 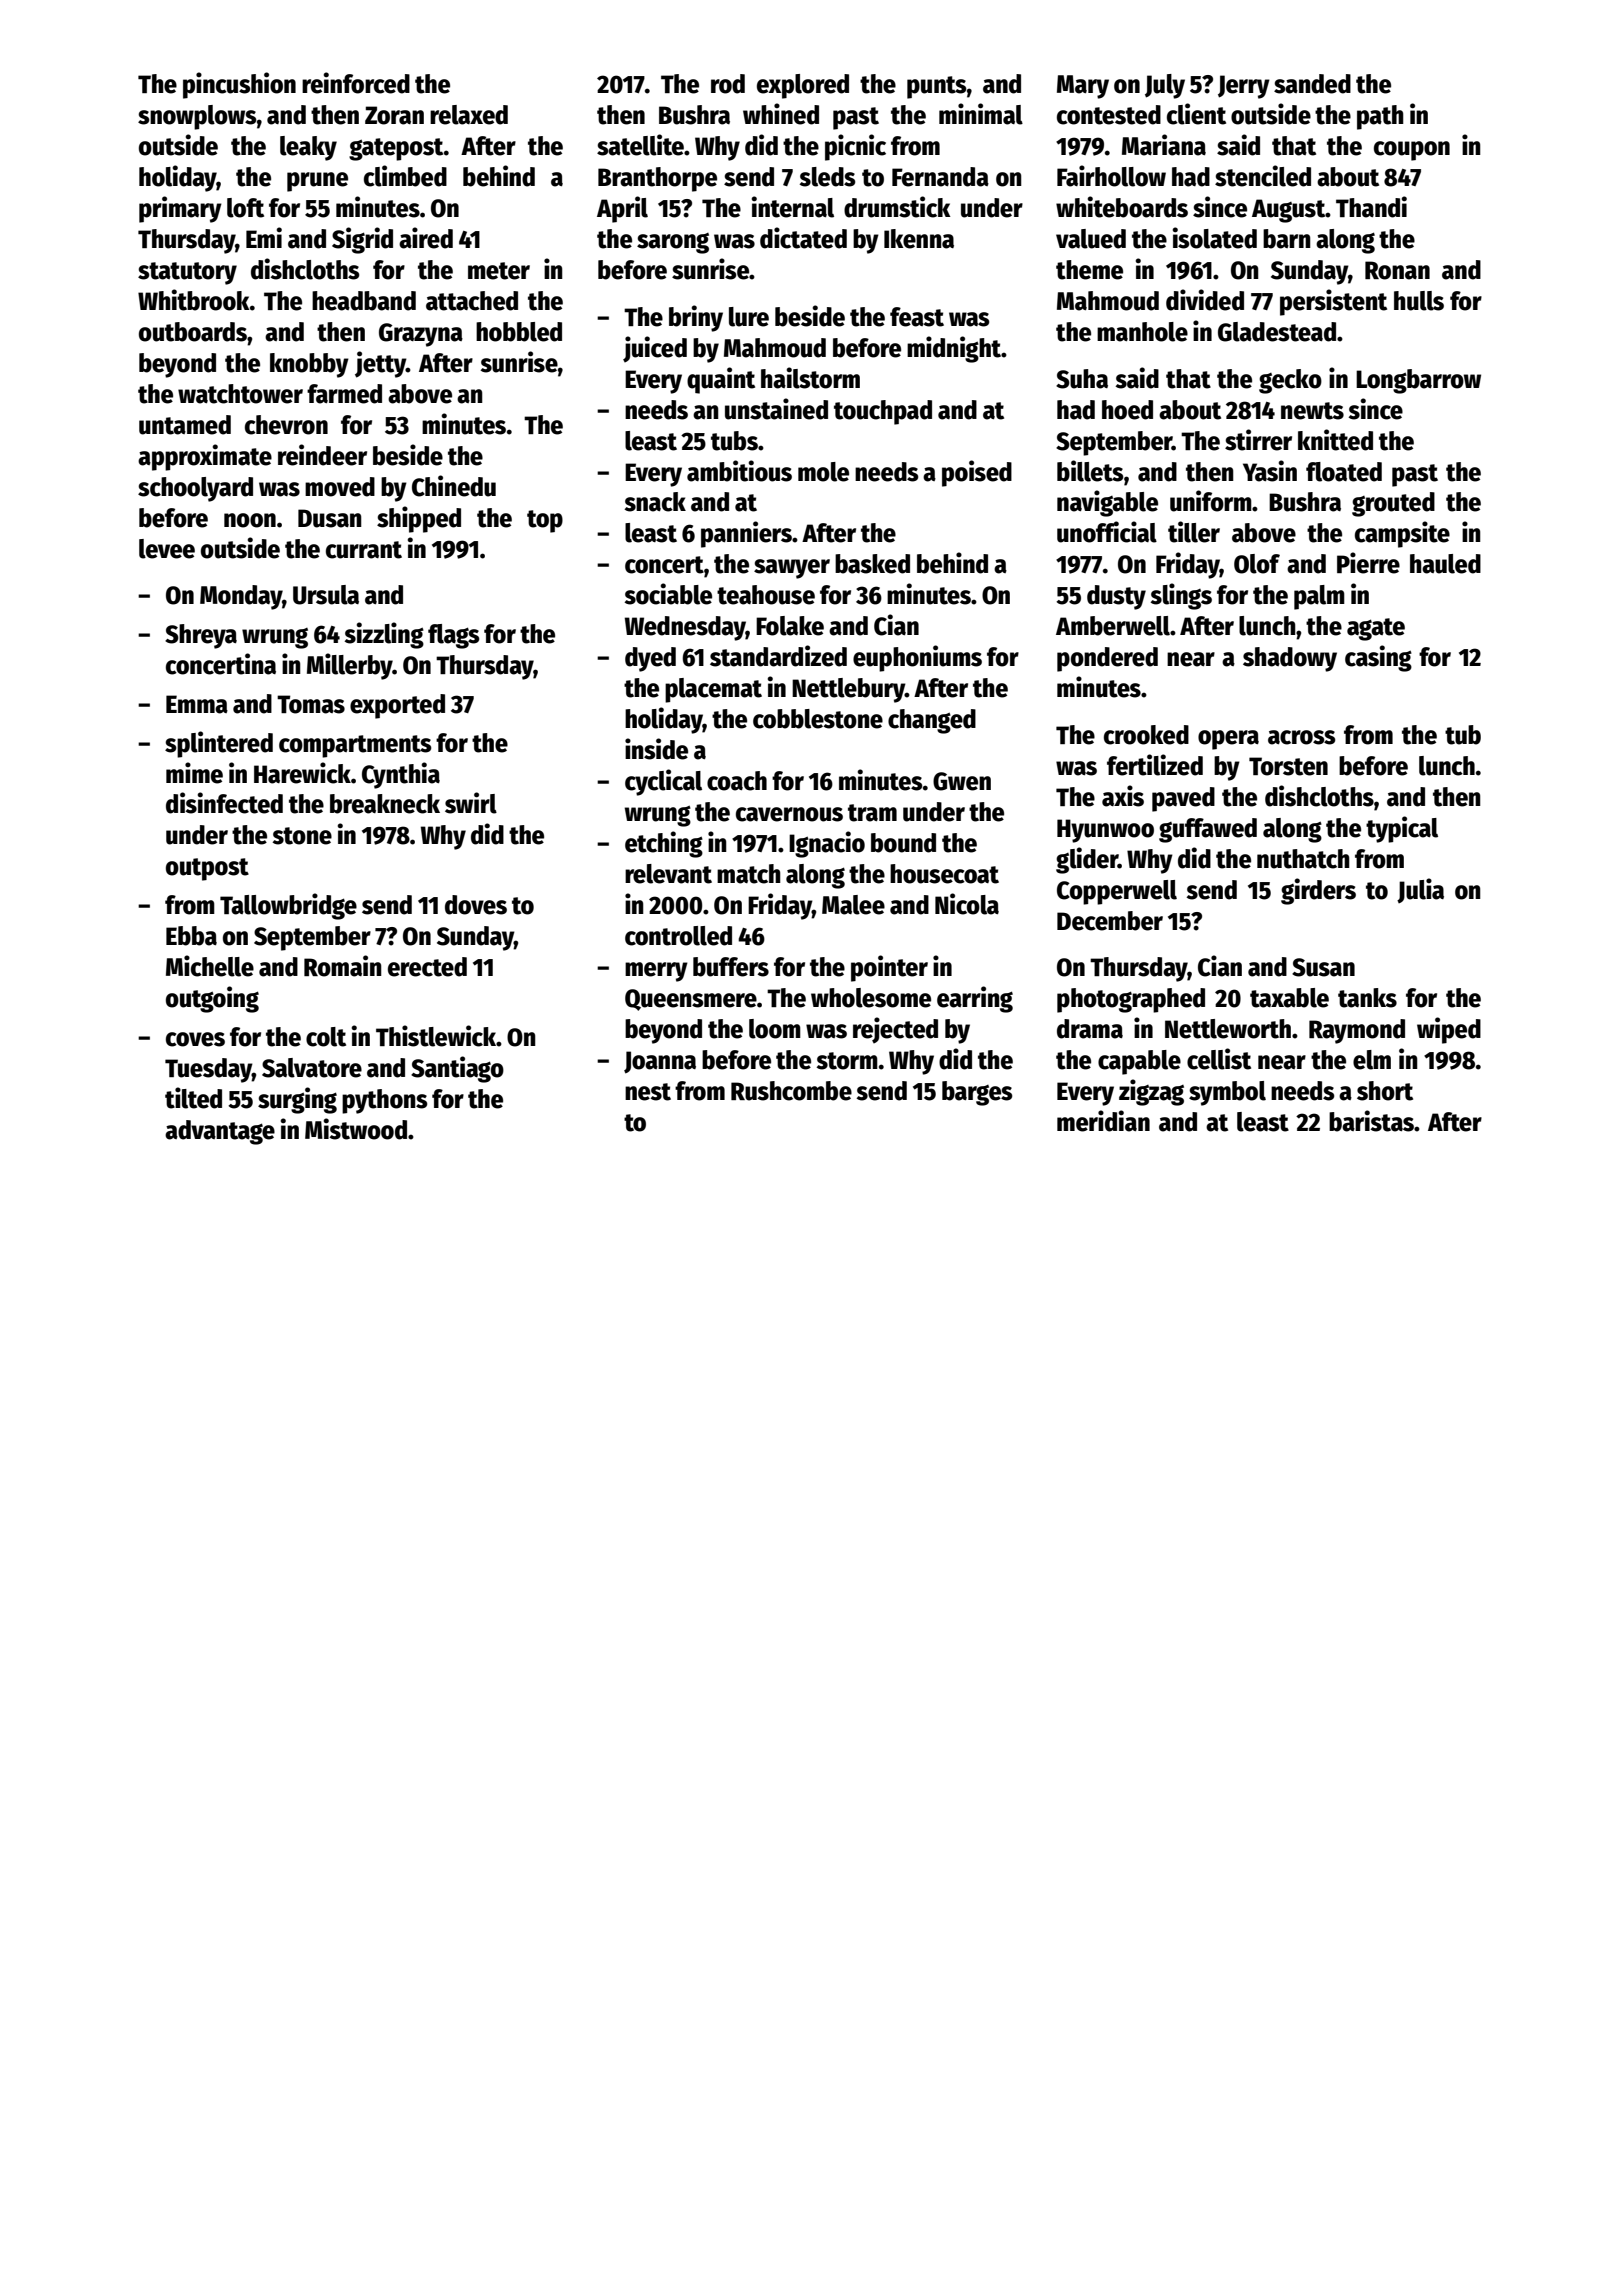 What do you see at coordinates (191, 936) in the screenshot?
I see `Ebba` at bounding box center [191, 936].
